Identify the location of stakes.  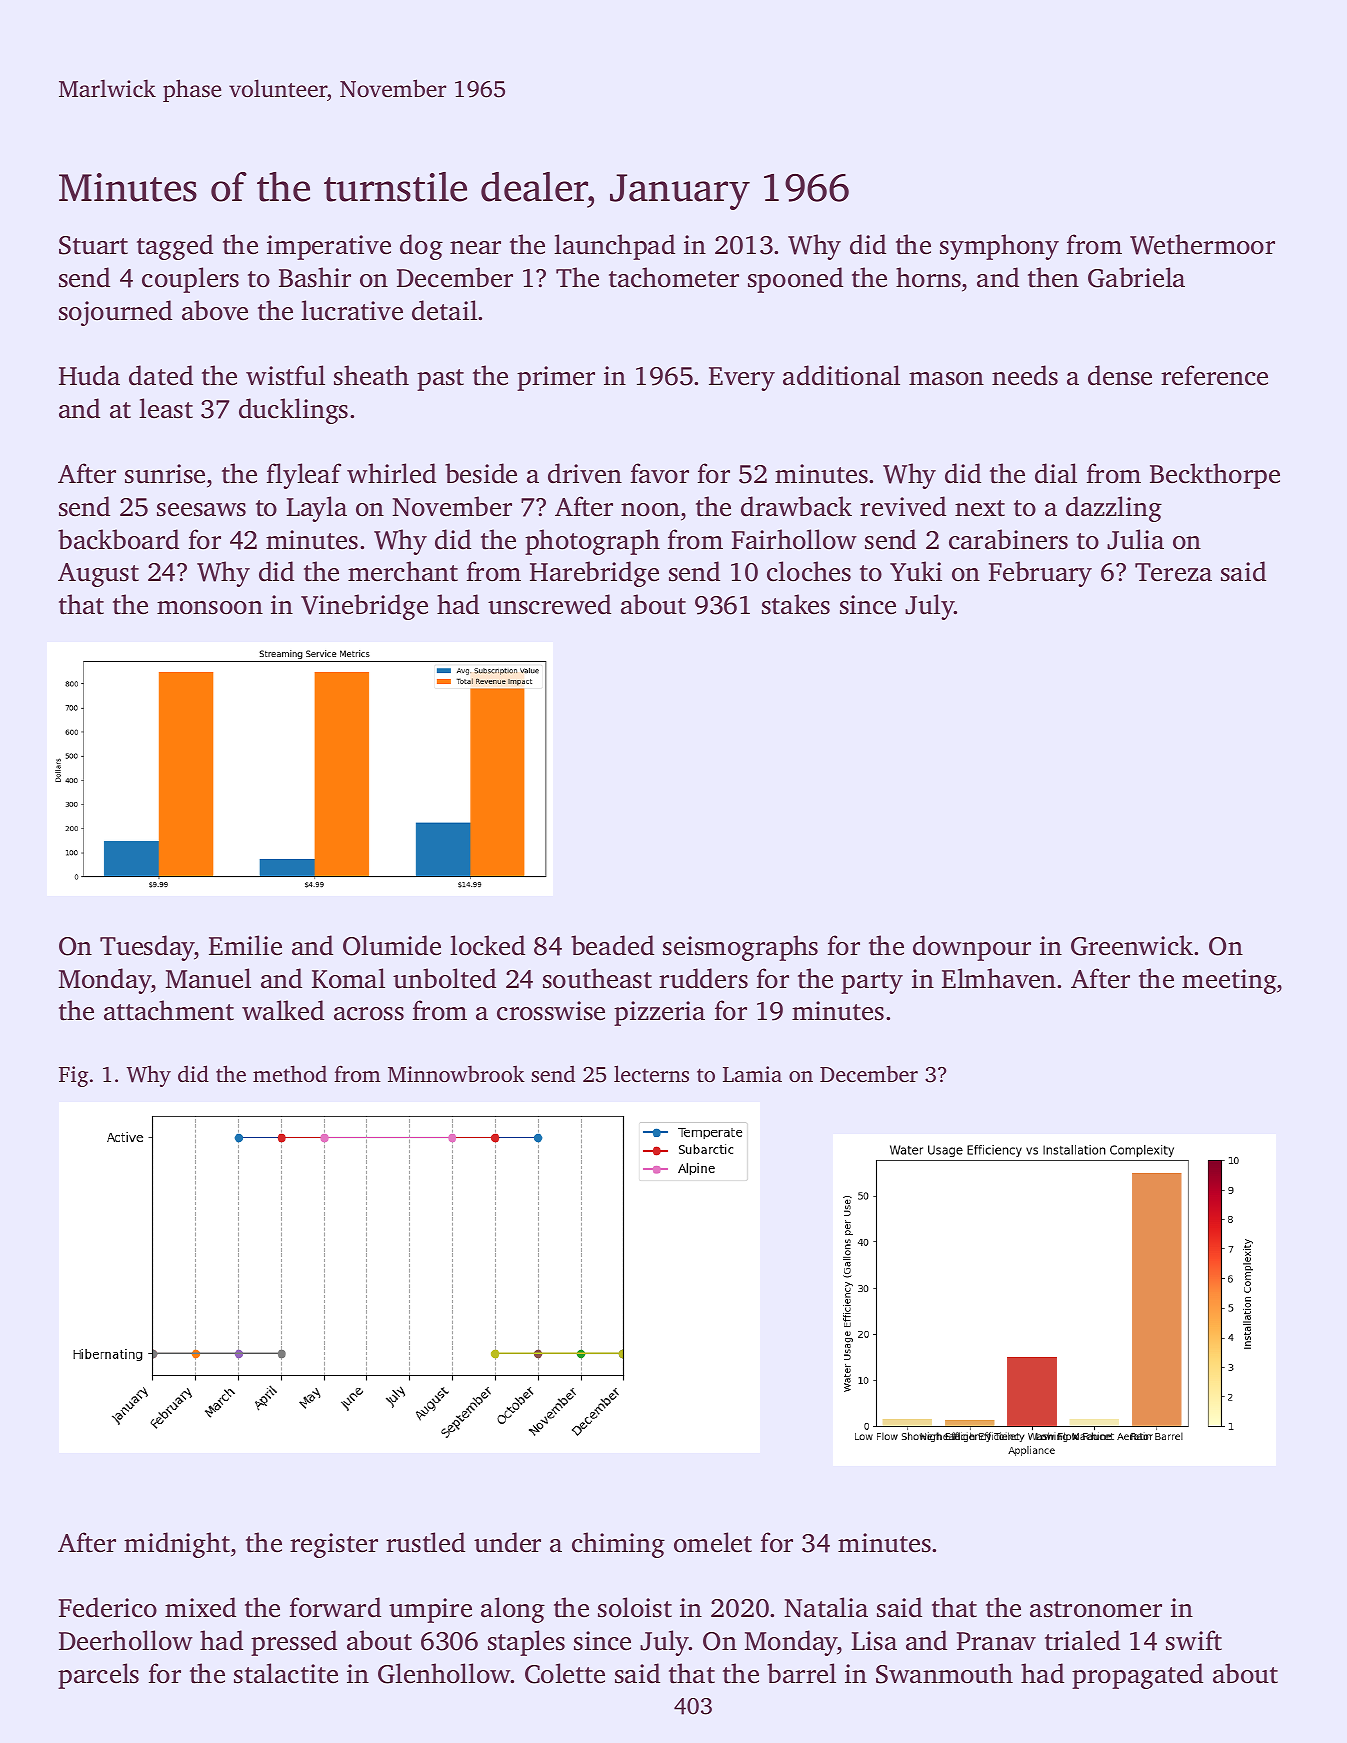
(796, 604).
